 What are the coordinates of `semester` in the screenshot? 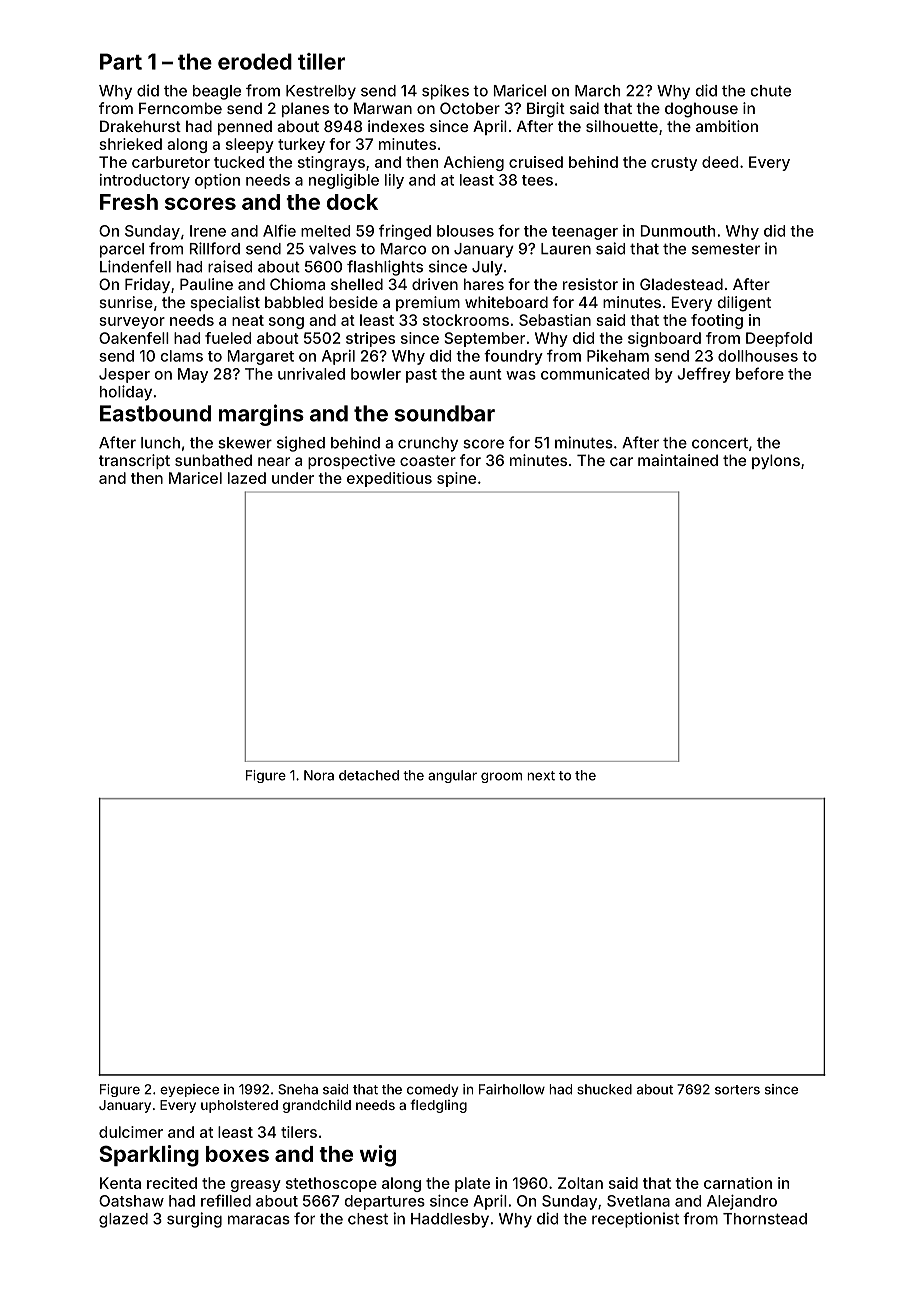 It's located at (726, 249).
